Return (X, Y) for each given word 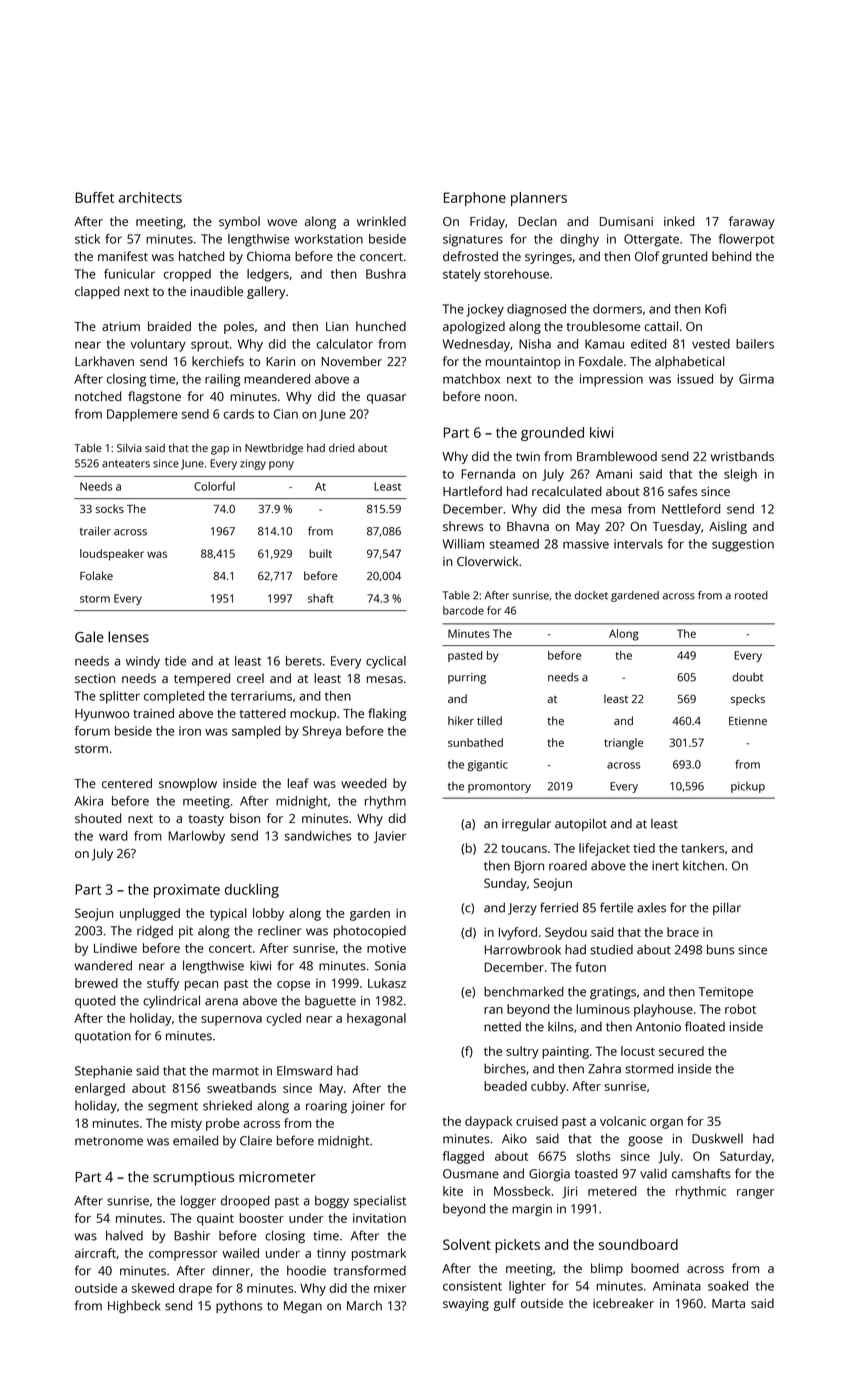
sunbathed (475, 742)
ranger (755, 1194)
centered (127, 783)
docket (591, 595)
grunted (684, 257)
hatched (201, 256)
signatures (473, 240)
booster (261, 1218)
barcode (463, 610)
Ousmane (471, 1174)
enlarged (100, 1089)
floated (705, 1026)
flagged (463, 1157)
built (320, 553)
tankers (702, 848)
